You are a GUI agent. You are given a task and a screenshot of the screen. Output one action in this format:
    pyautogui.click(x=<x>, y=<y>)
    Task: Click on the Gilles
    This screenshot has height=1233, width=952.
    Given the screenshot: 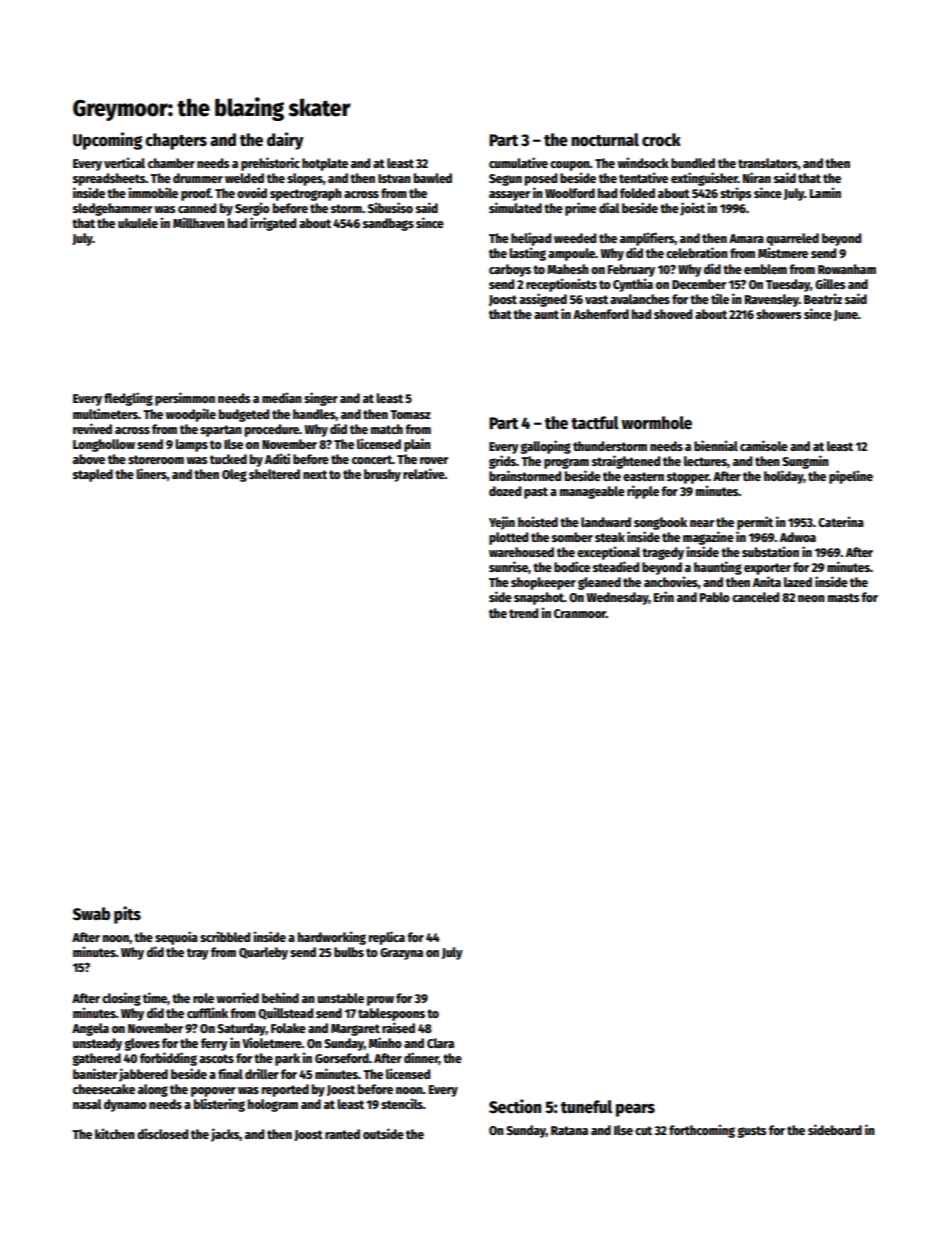 What is the action you would take?
    pyautogui.click(x=830, y=283)
